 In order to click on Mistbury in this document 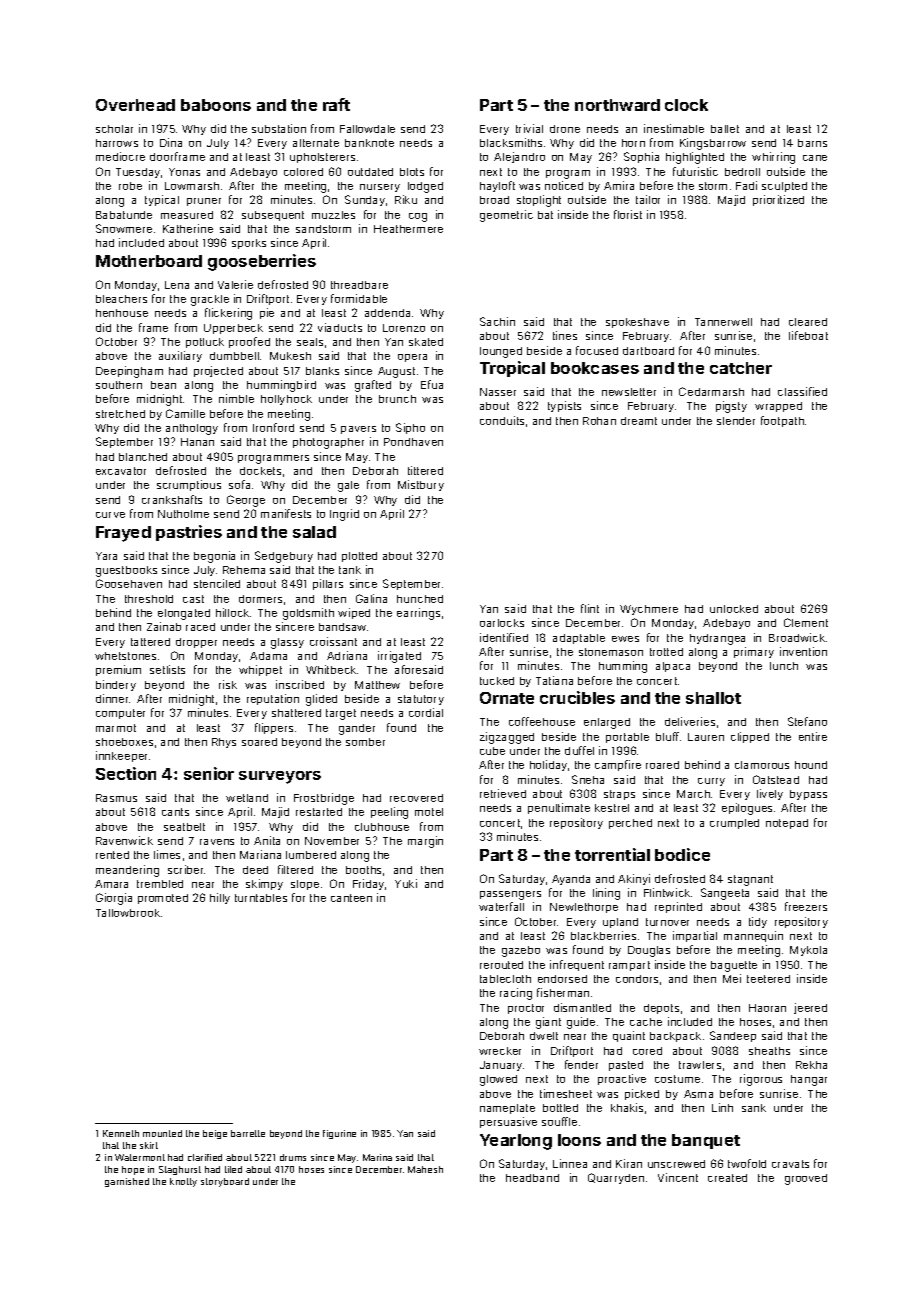, I will do `click(421, 485)`.
